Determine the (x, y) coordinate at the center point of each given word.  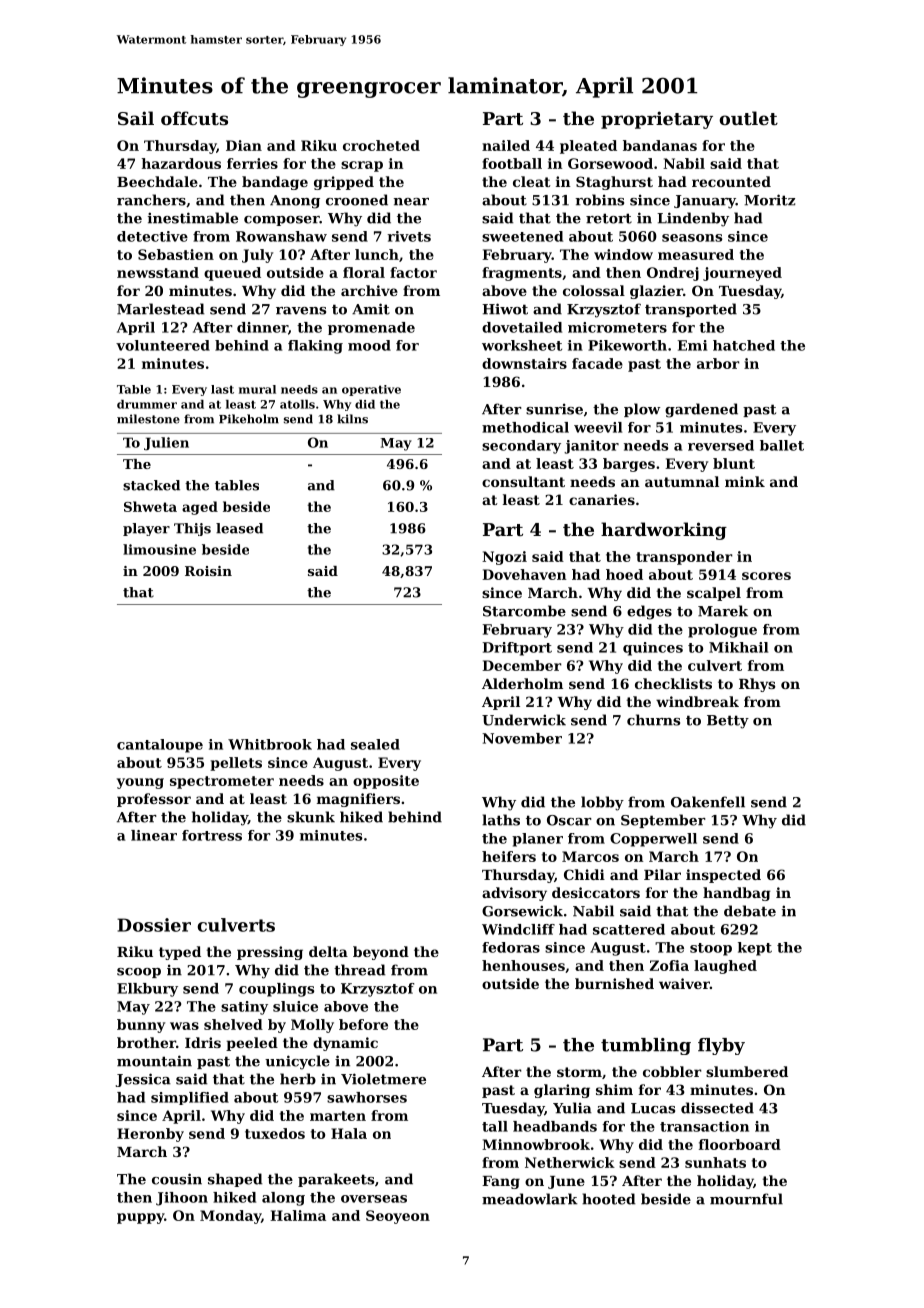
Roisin (208, 571)
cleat (531, 181)
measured (696, 254)
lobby (602, 803)
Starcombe (524, 611)
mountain (154, 1061)
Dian (244, 145)
